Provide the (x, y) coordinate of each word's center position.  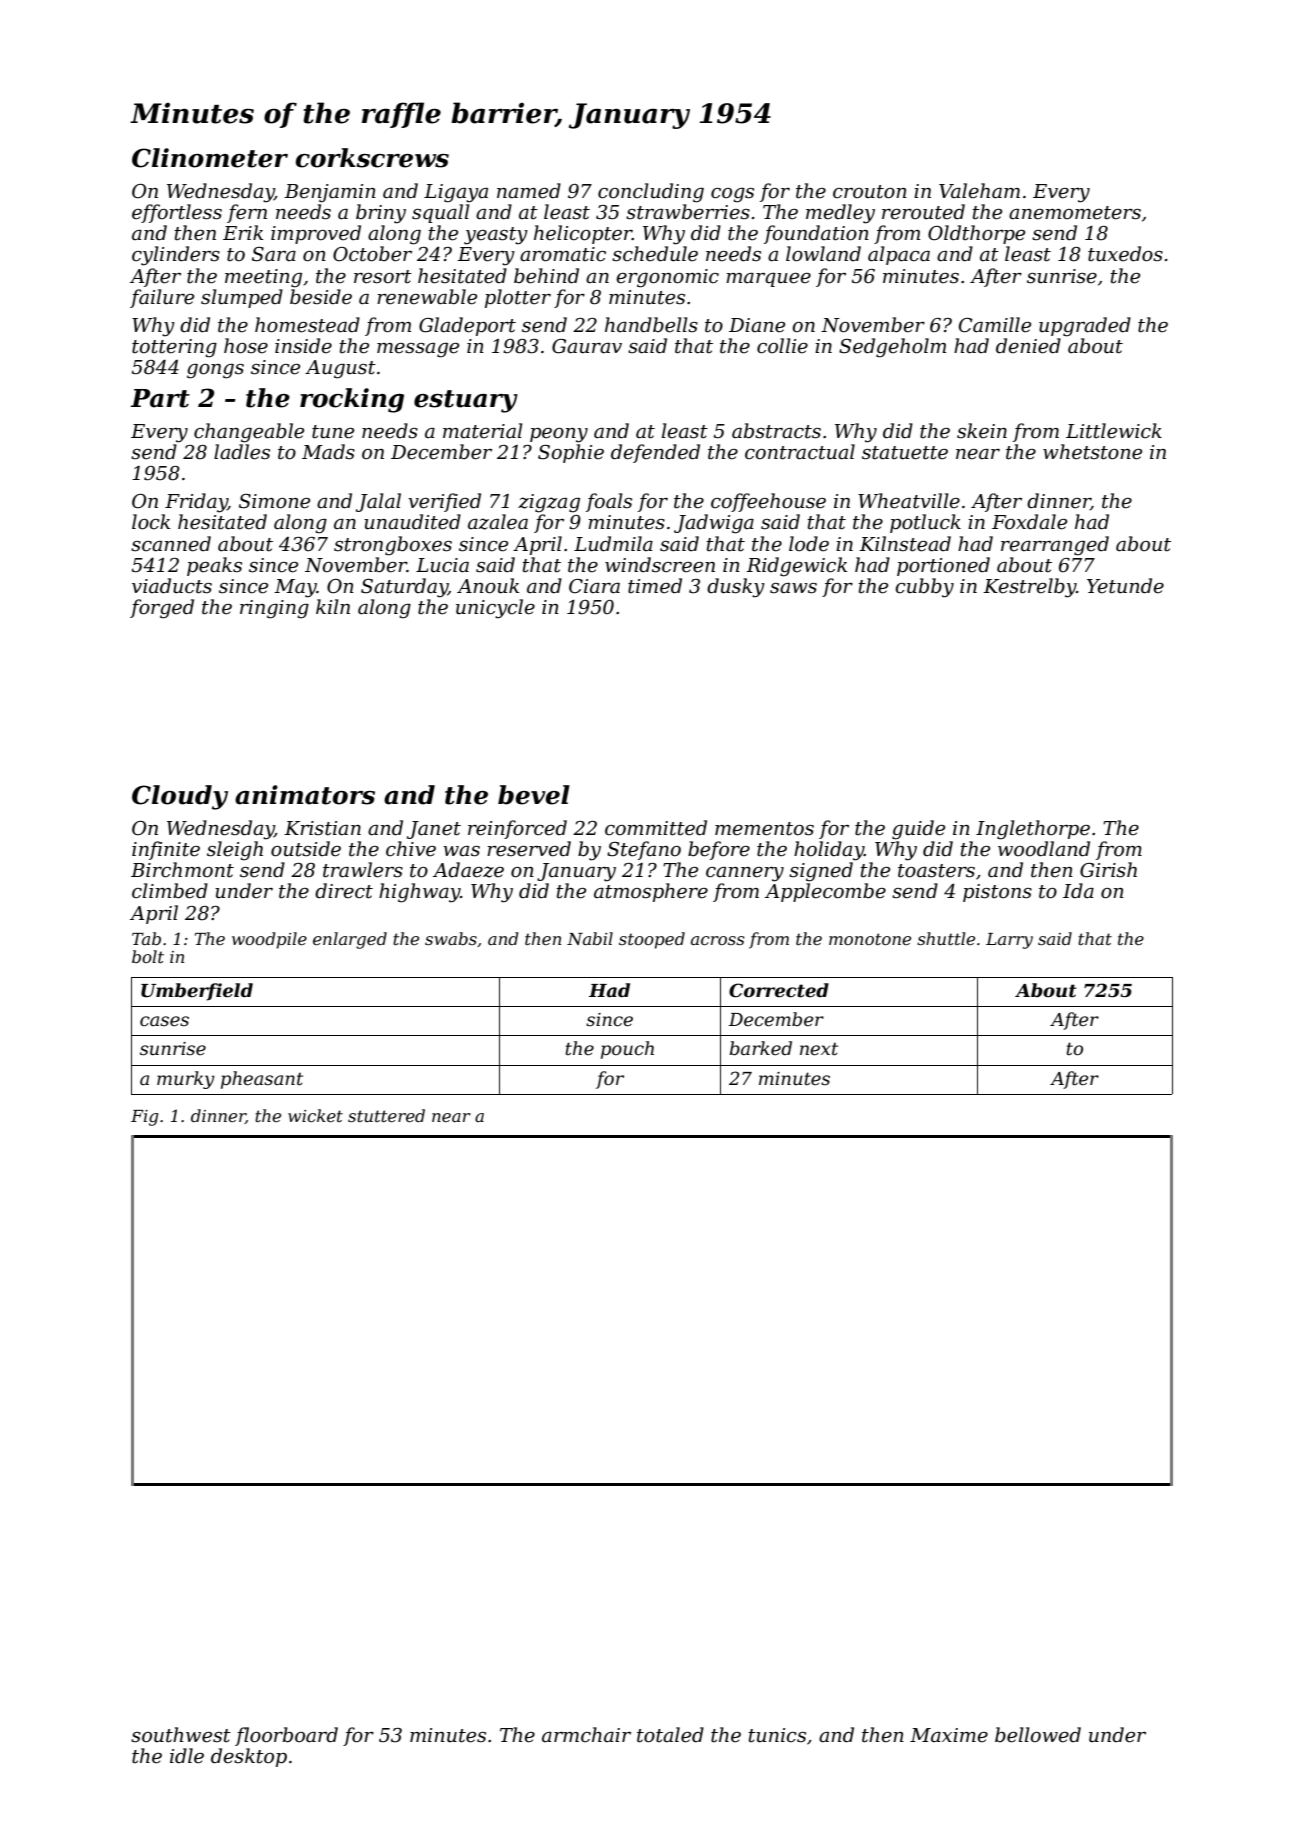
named (529, 191)
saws (793, 588)
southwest (181, 1735)
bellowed (1038, 1735)
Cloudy (180, 797)
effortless (177, 213)
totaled (670, 1735)
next (819, 1049)
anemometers (1075, 213)
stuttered (386, 1115)
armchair (586, 1735)
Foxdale (1029, 522)
